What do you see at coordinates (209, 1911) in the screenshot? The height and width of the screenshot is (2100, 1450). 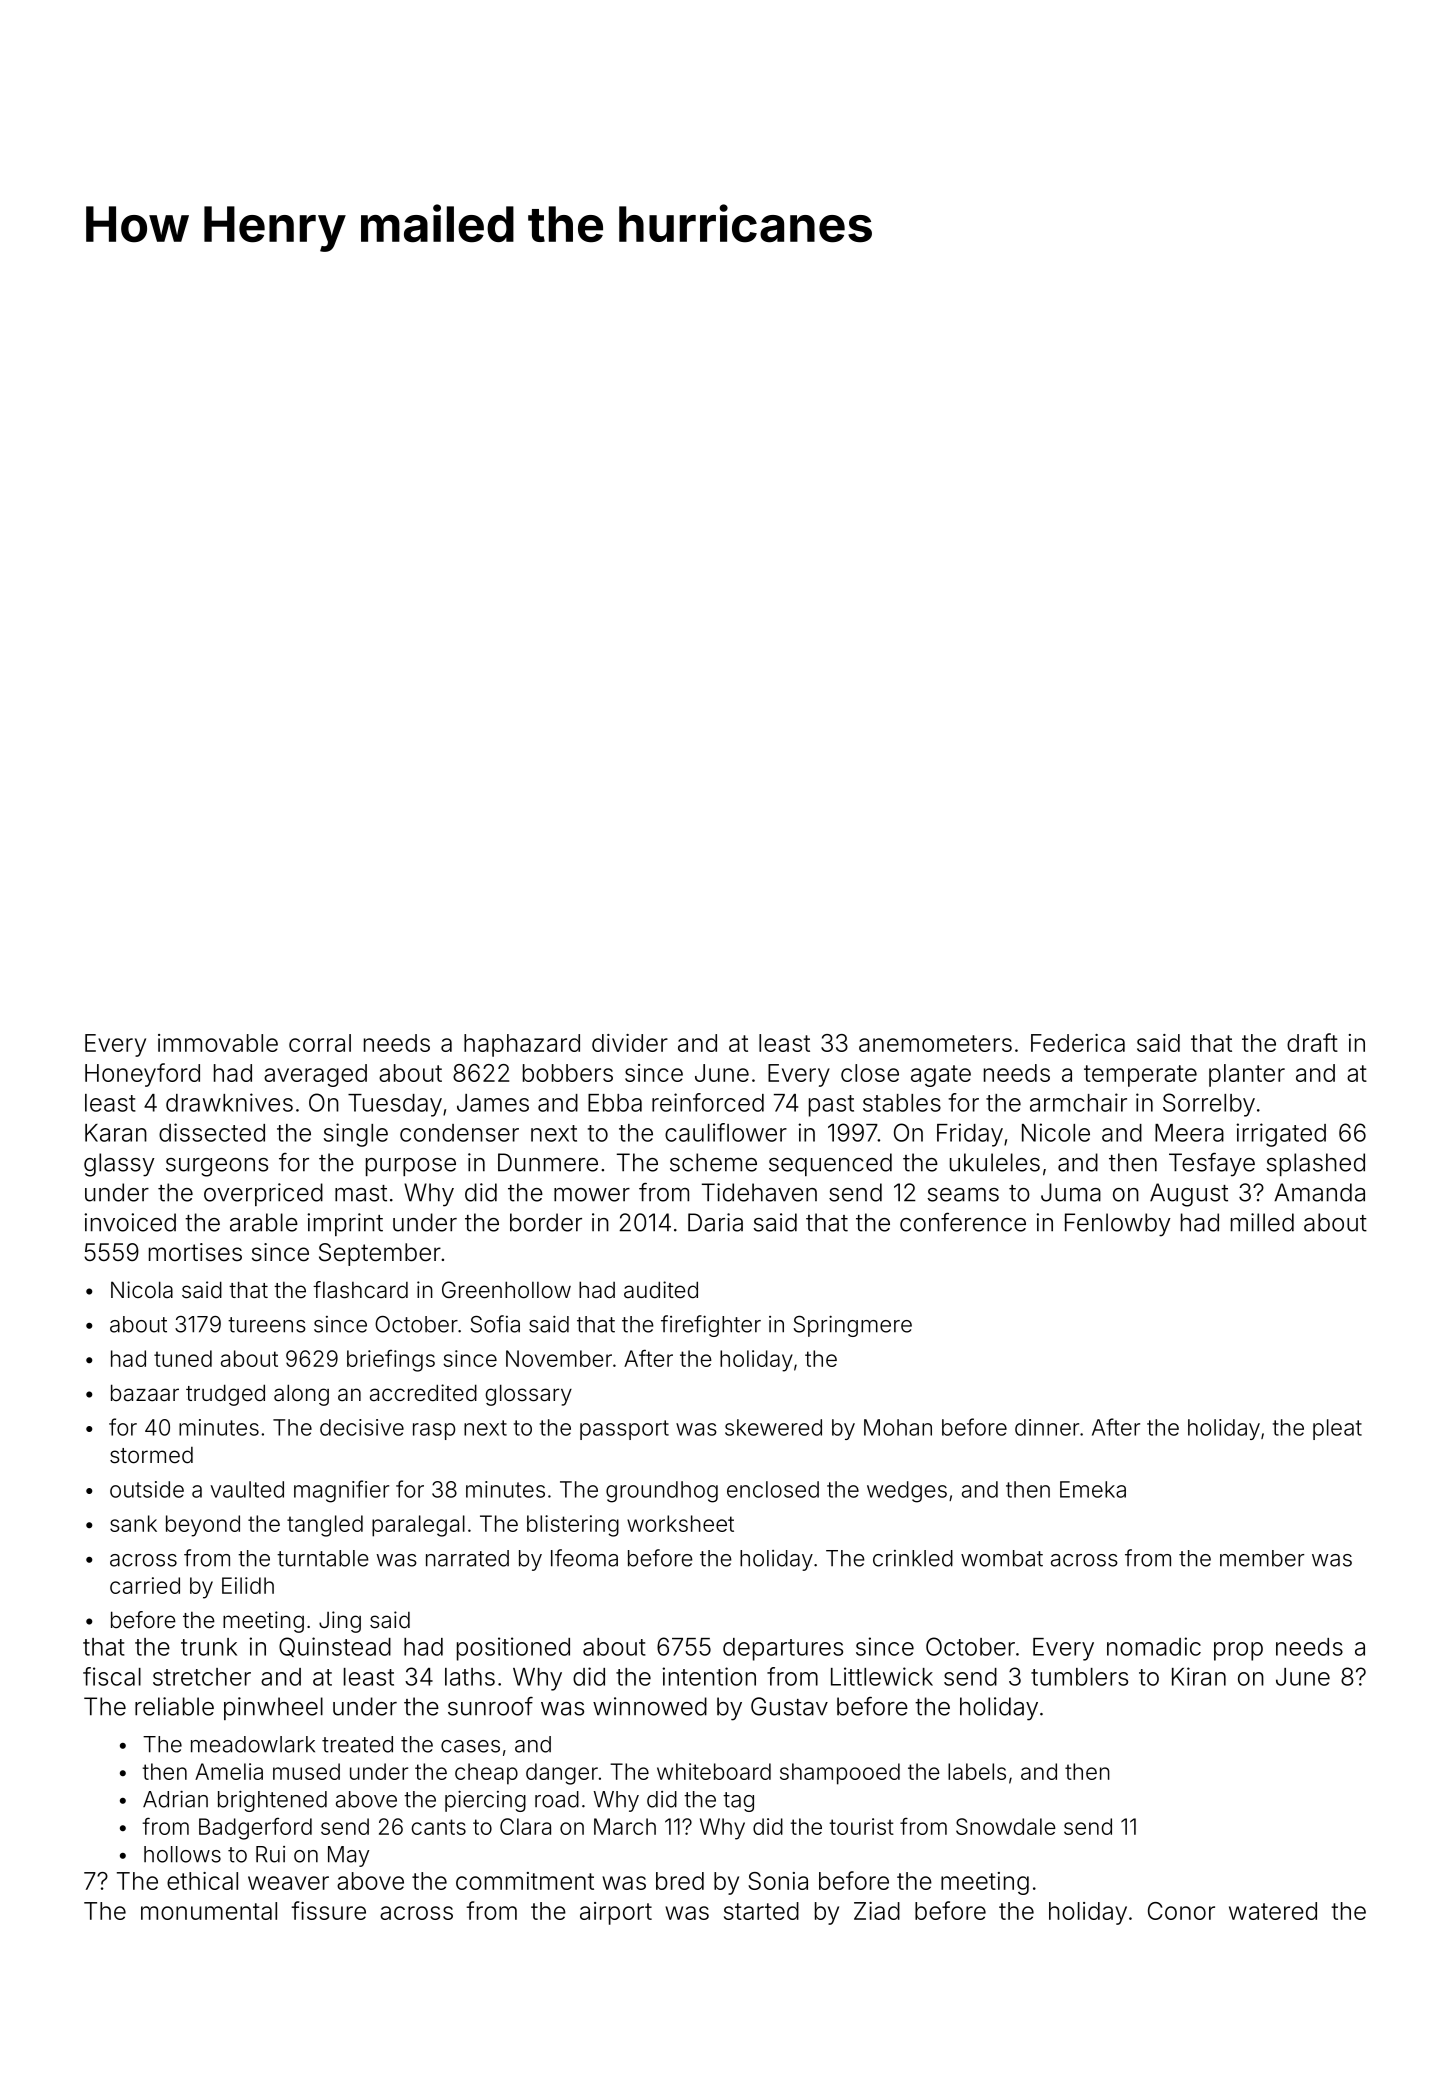 I see `monumental` at bounding box center [209, 1911].
